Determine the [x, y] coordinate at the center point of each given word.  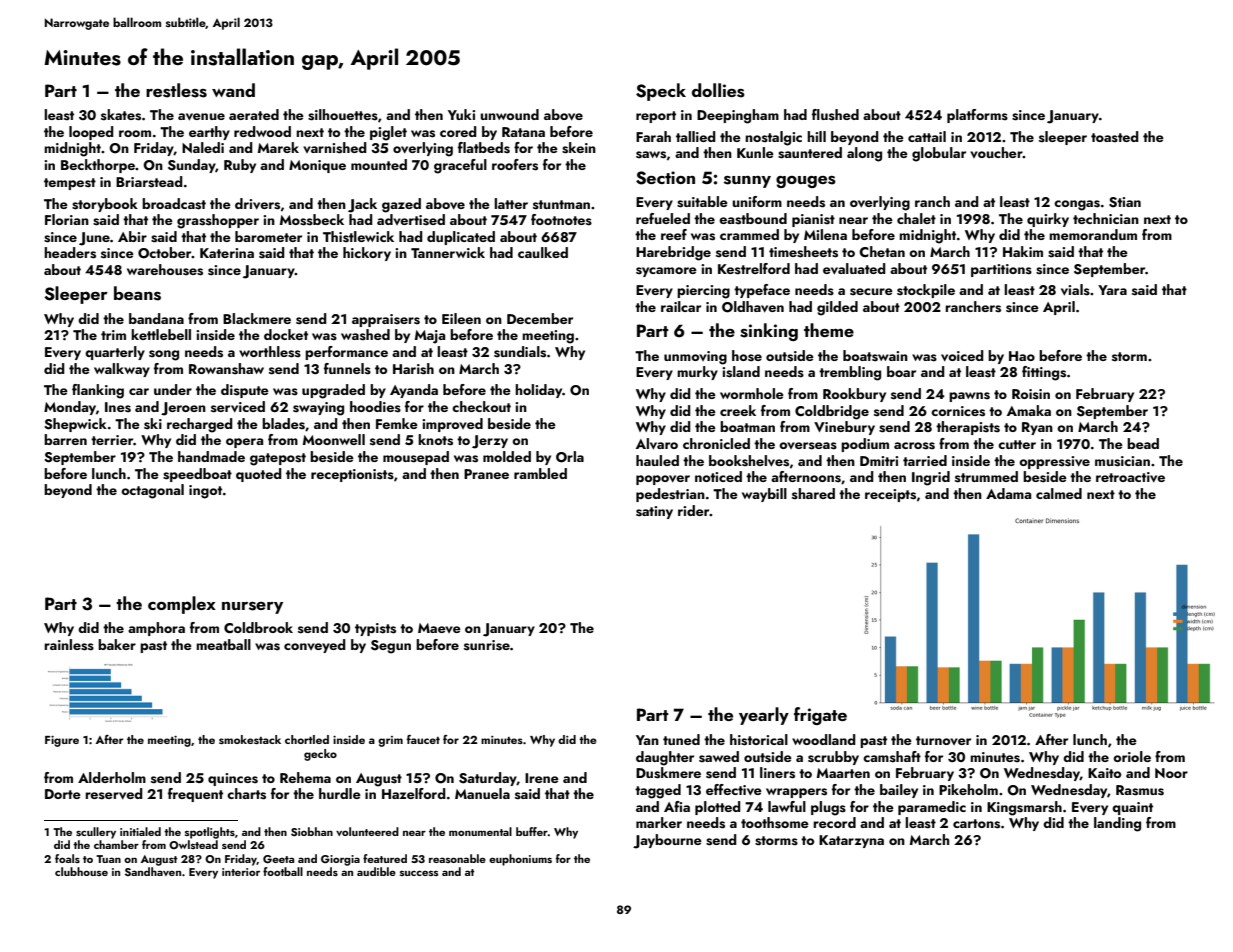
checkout [481, 406]
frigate [820, 716]
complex [182, 605]
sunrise [487, 645]
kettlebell [161, 334]
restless [176, 90]
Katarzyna [851, 841]
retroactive [1130, 477]
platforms [977, 116]
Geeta [278, 859]
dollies [718, 90]
